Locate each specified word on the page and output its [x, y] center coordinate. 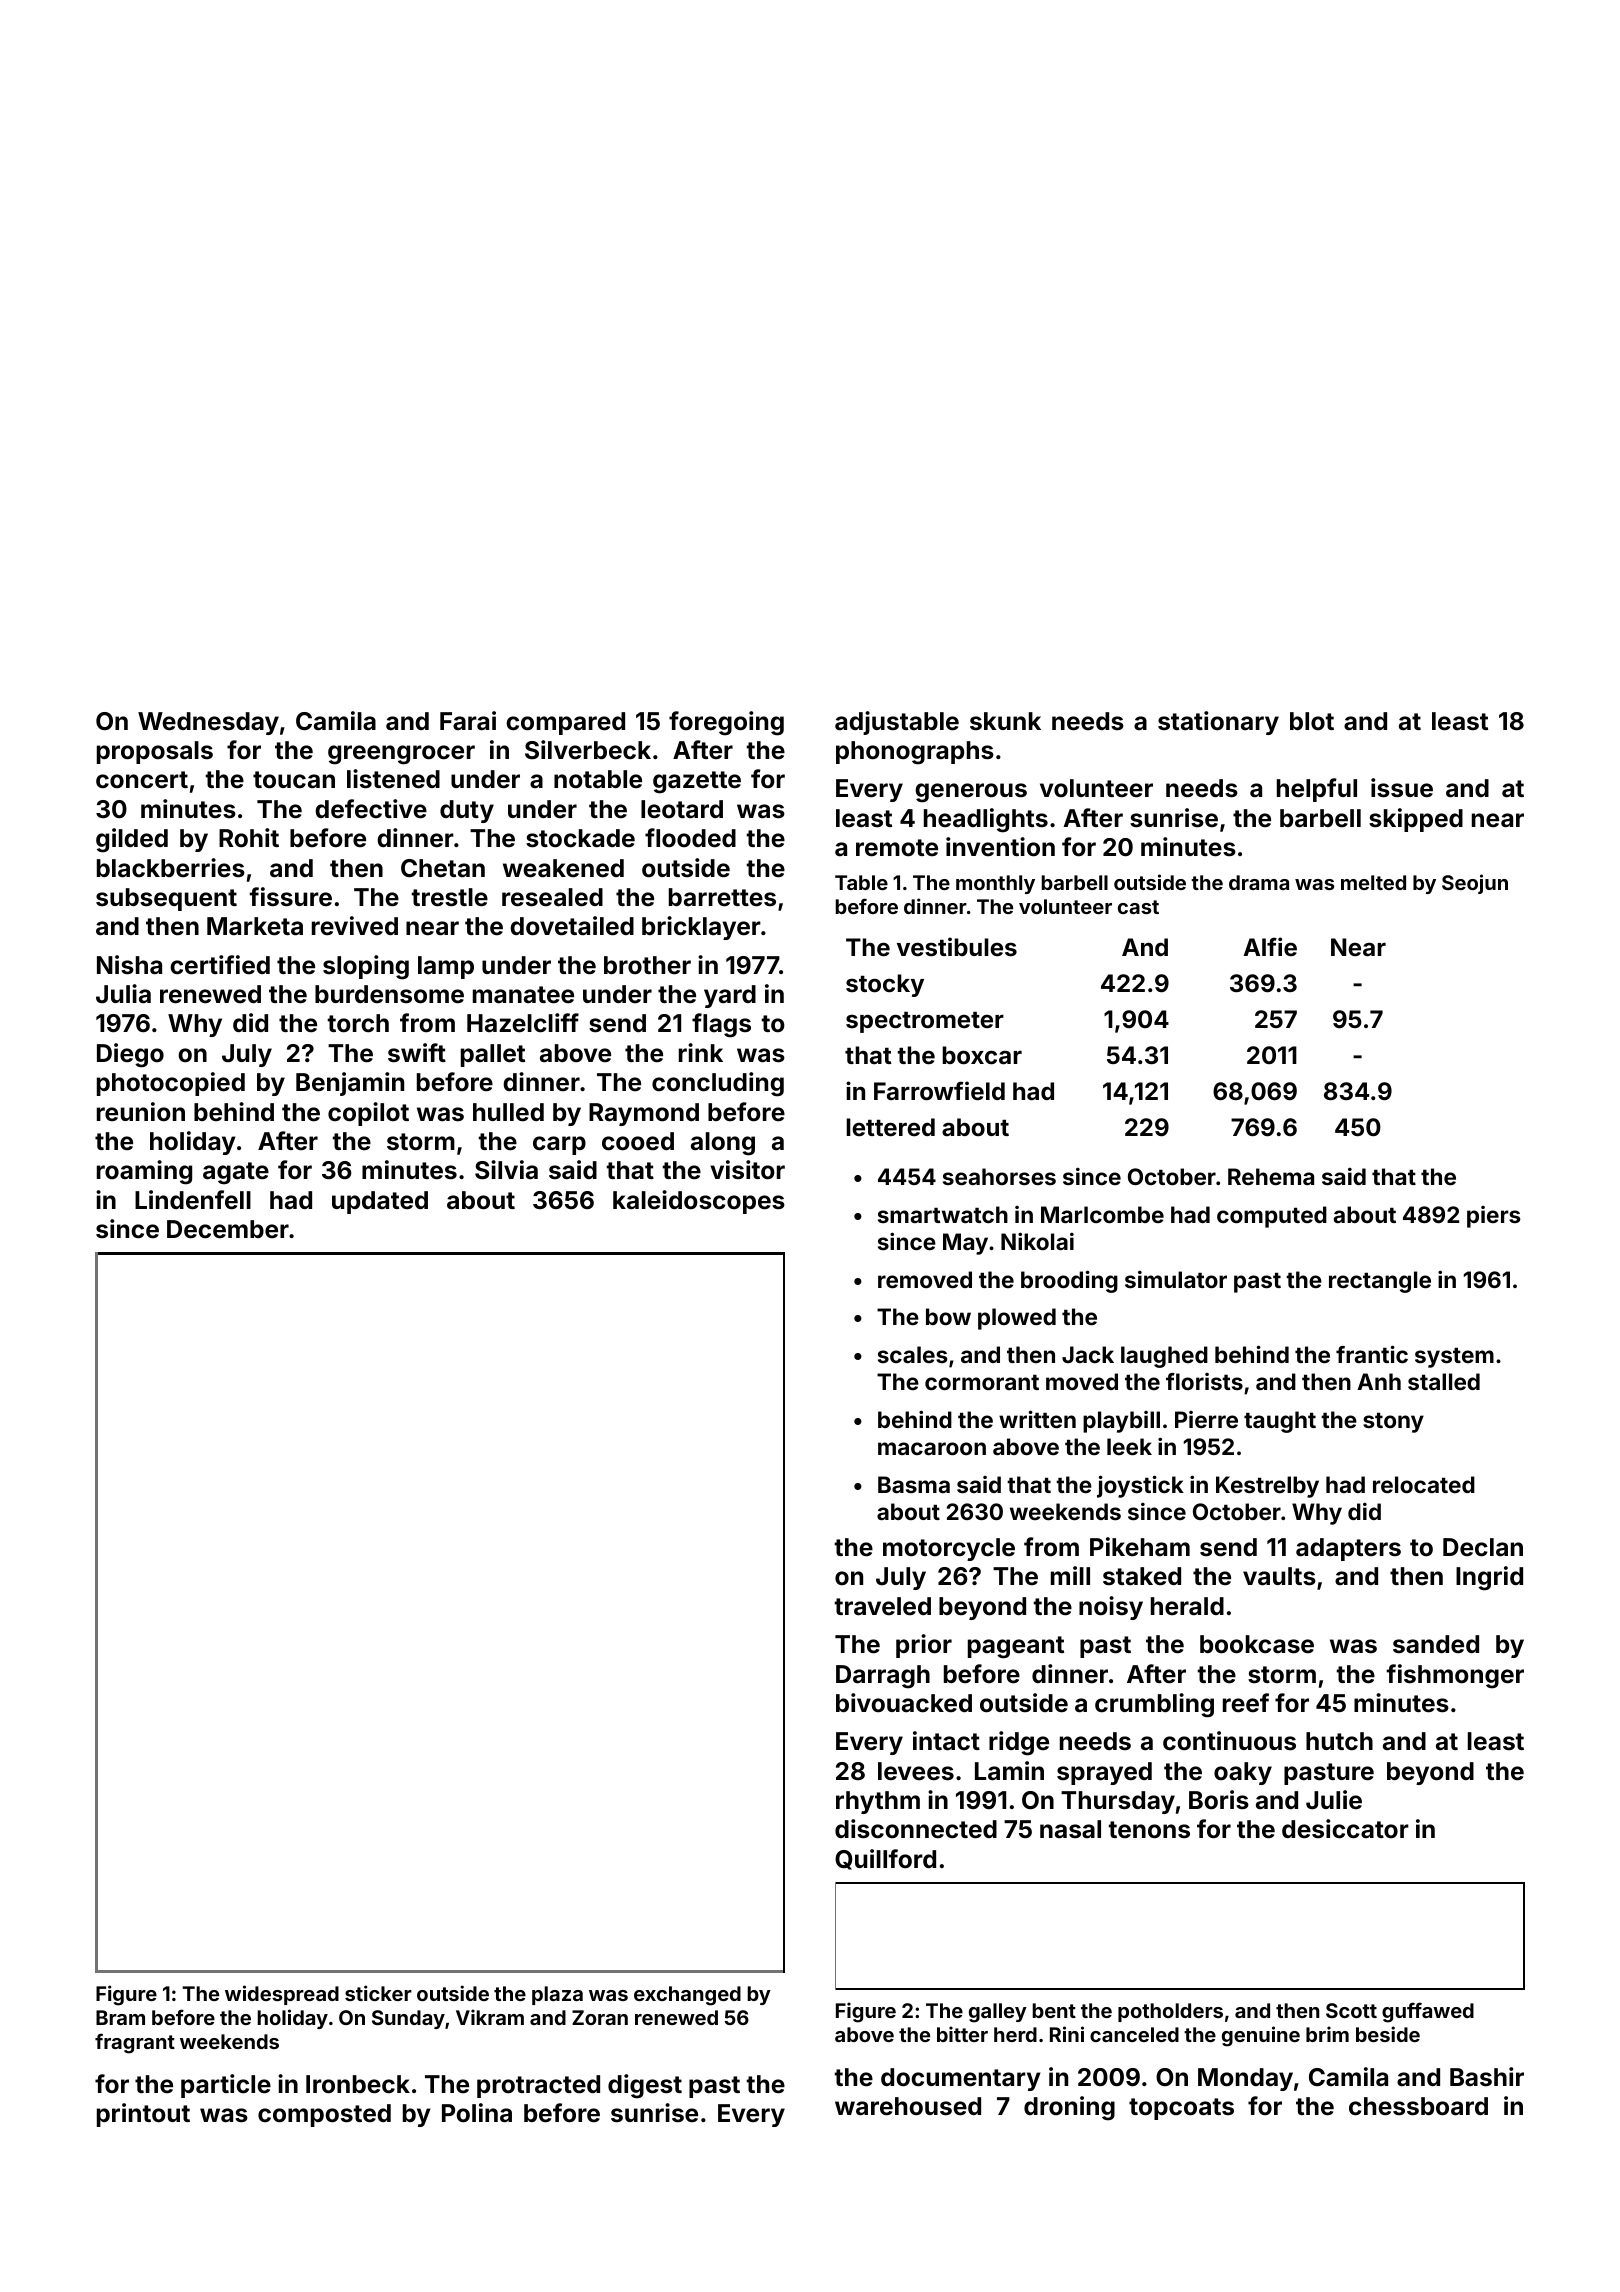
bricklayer [701, 928]
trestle [449, 897]
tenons [1149, 1830]
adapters [1348, 1549]
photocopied [171, 1084]
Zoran [600, 2017]
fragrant [135, 2043]
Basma [914, 1484]
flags [721, 1025]
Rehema [1271, 1176]
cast [1138, 907]
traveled [882, 1606]
